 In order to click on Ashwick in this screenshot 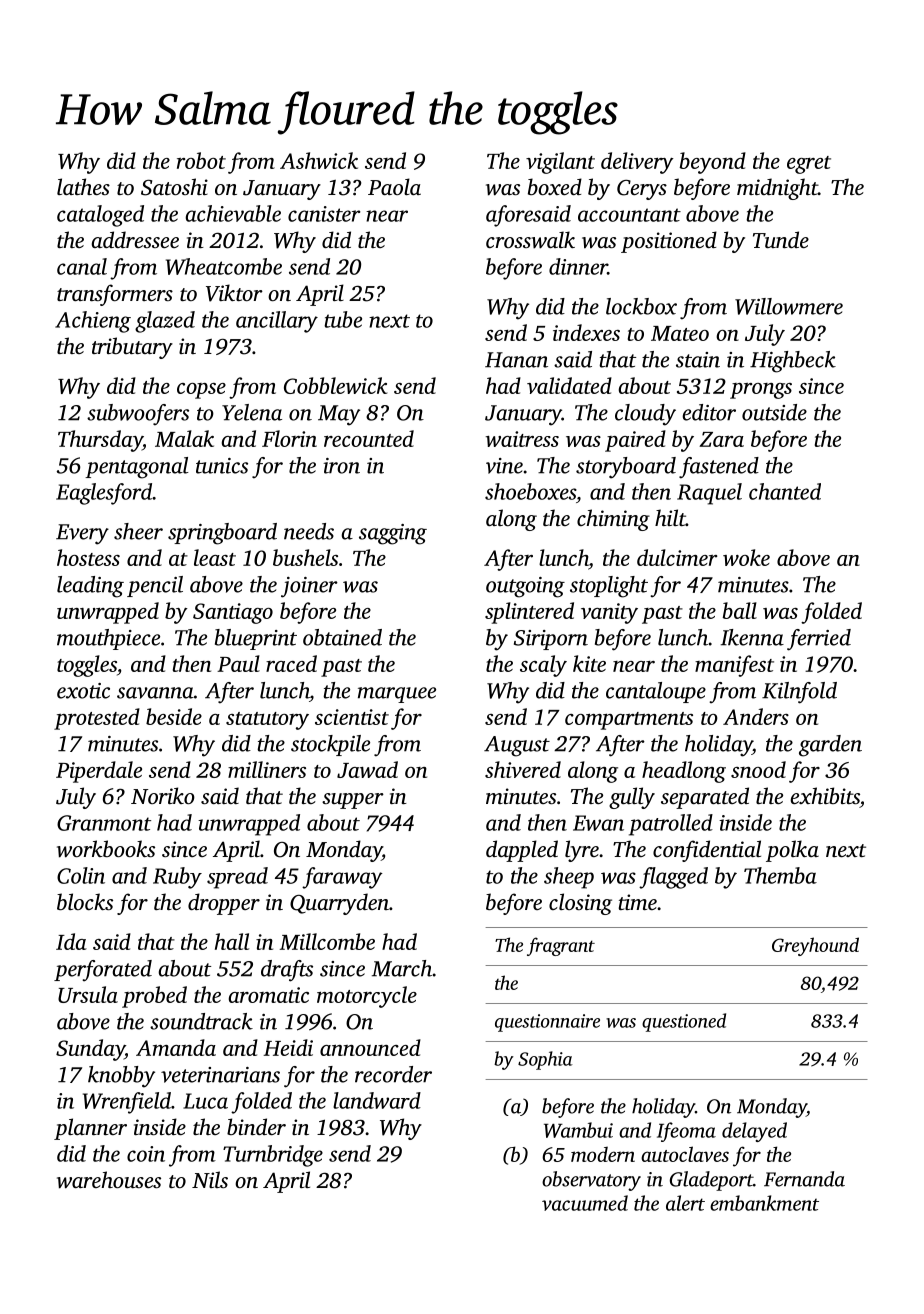, I will do `click(319, 160)`.
